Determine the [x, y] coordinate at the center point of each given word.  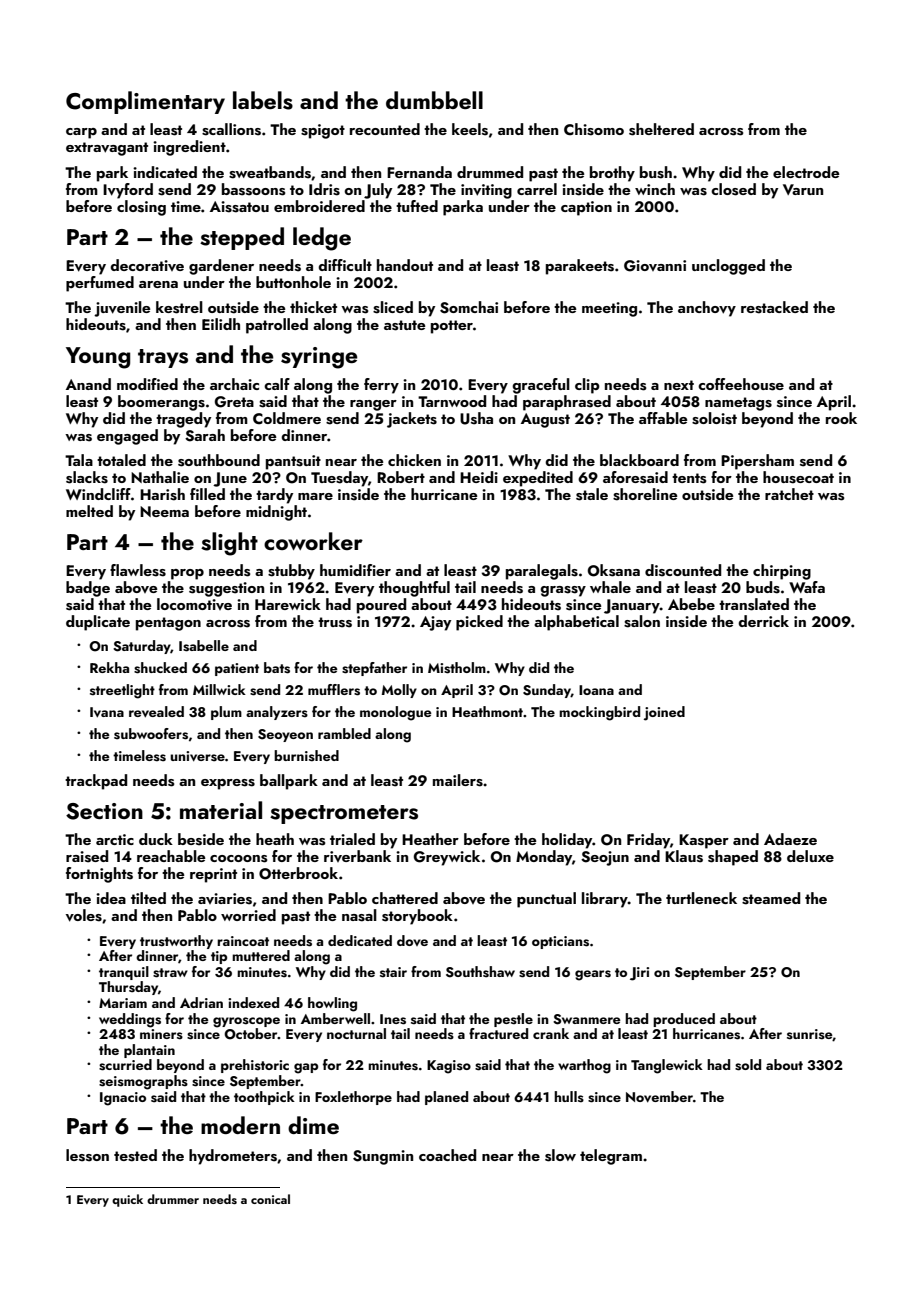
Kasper [704, 841]
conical [270, 1199]
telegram [611, 1157]
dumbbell [434, 100]
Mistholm [457, 668]
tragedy [183, 420]
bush [656, 172]
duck [156, 839]
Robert [401, 477]
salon [642, 621]
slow [560, 1155]
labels [263, 100]
